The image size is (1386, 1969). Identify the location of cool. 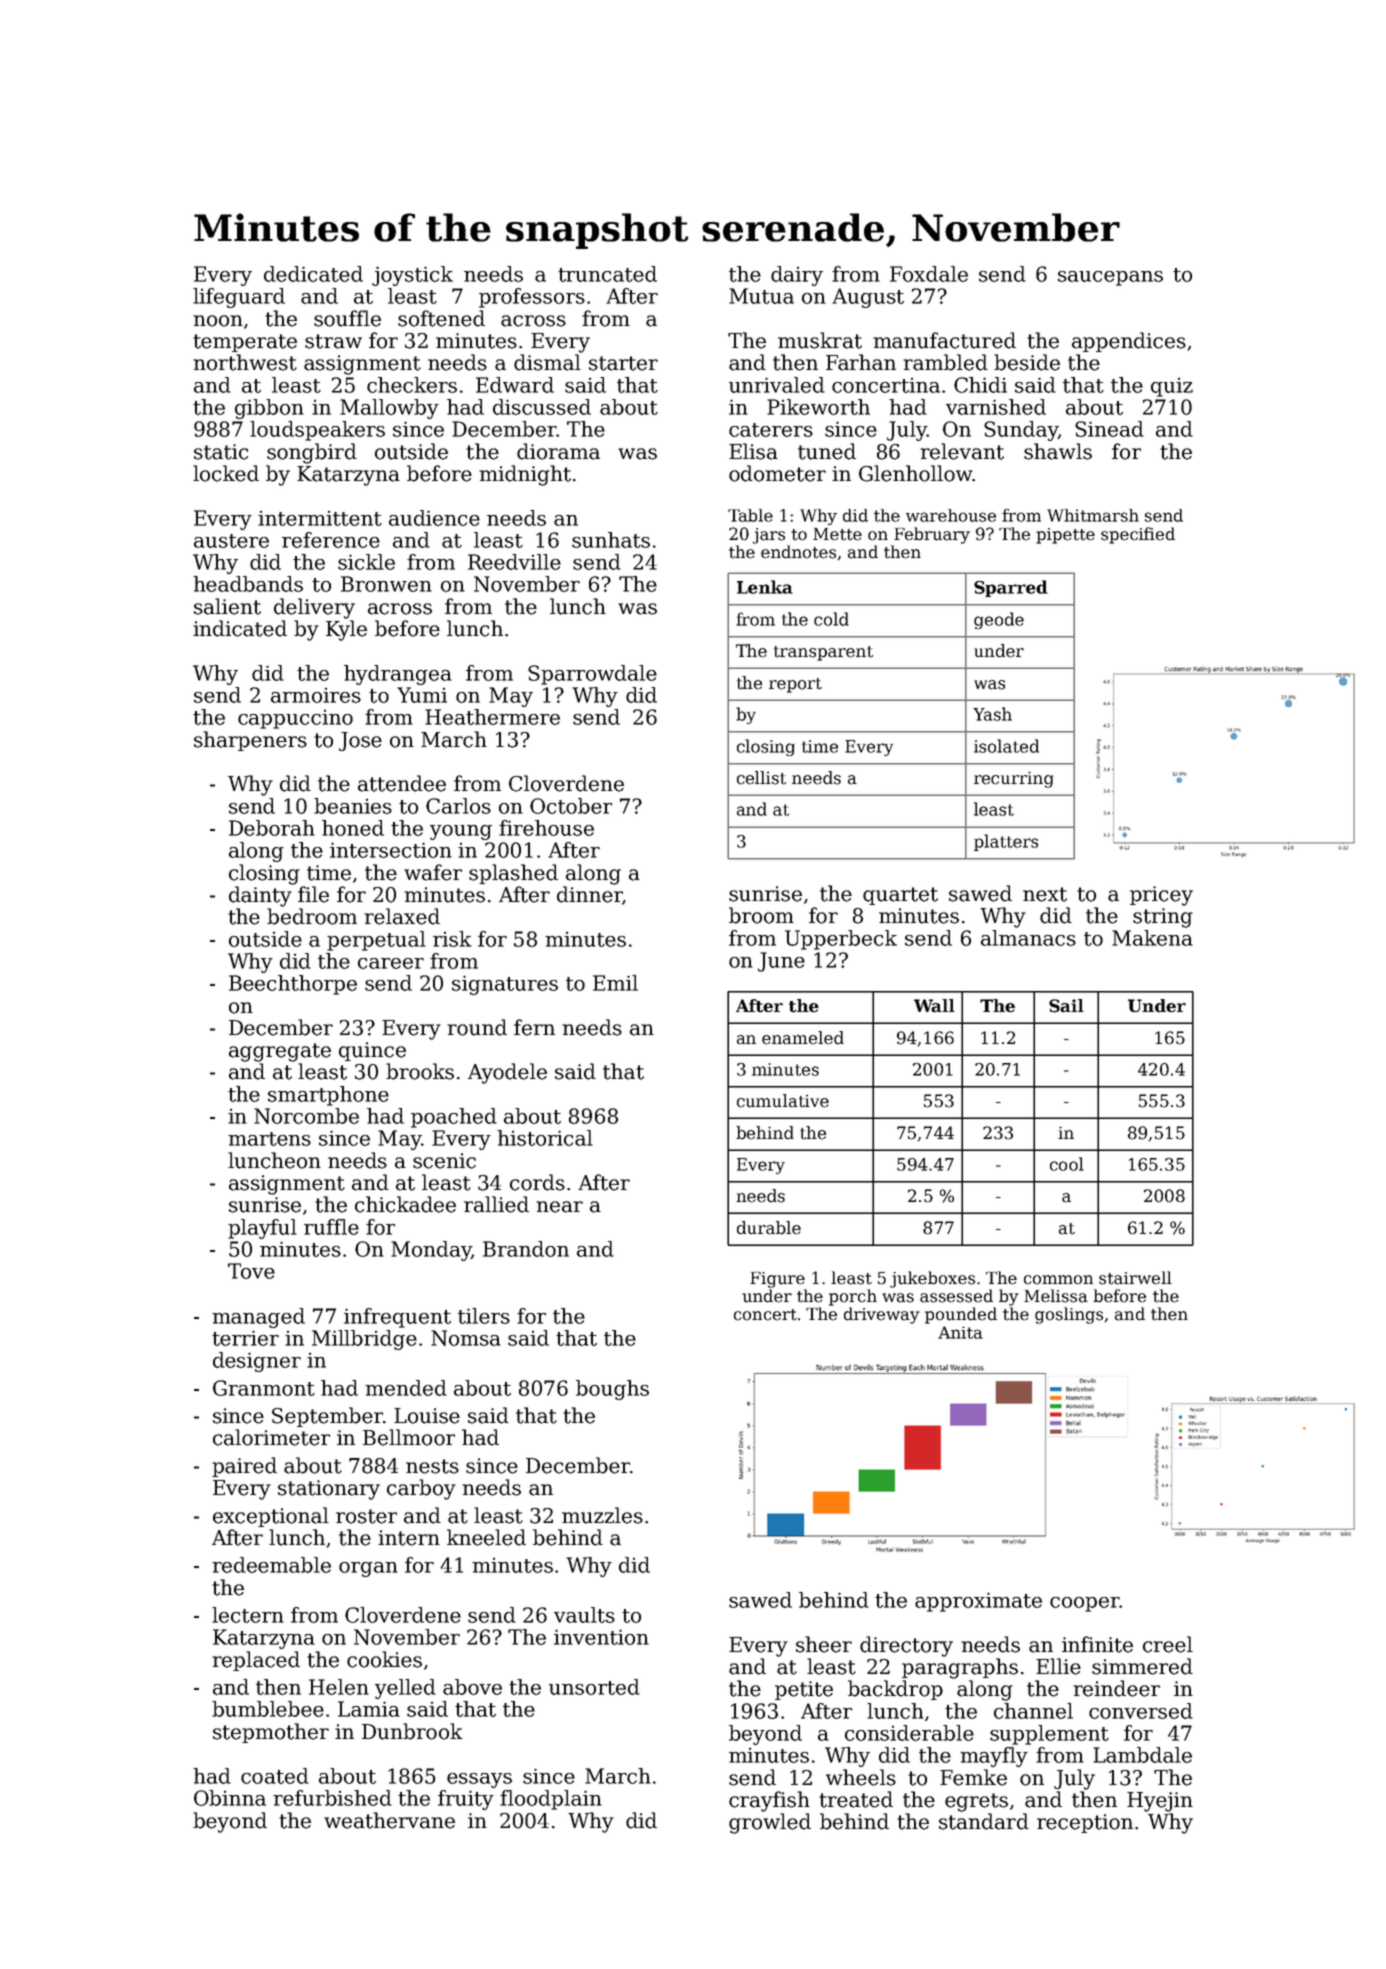
(1067, 1164).
